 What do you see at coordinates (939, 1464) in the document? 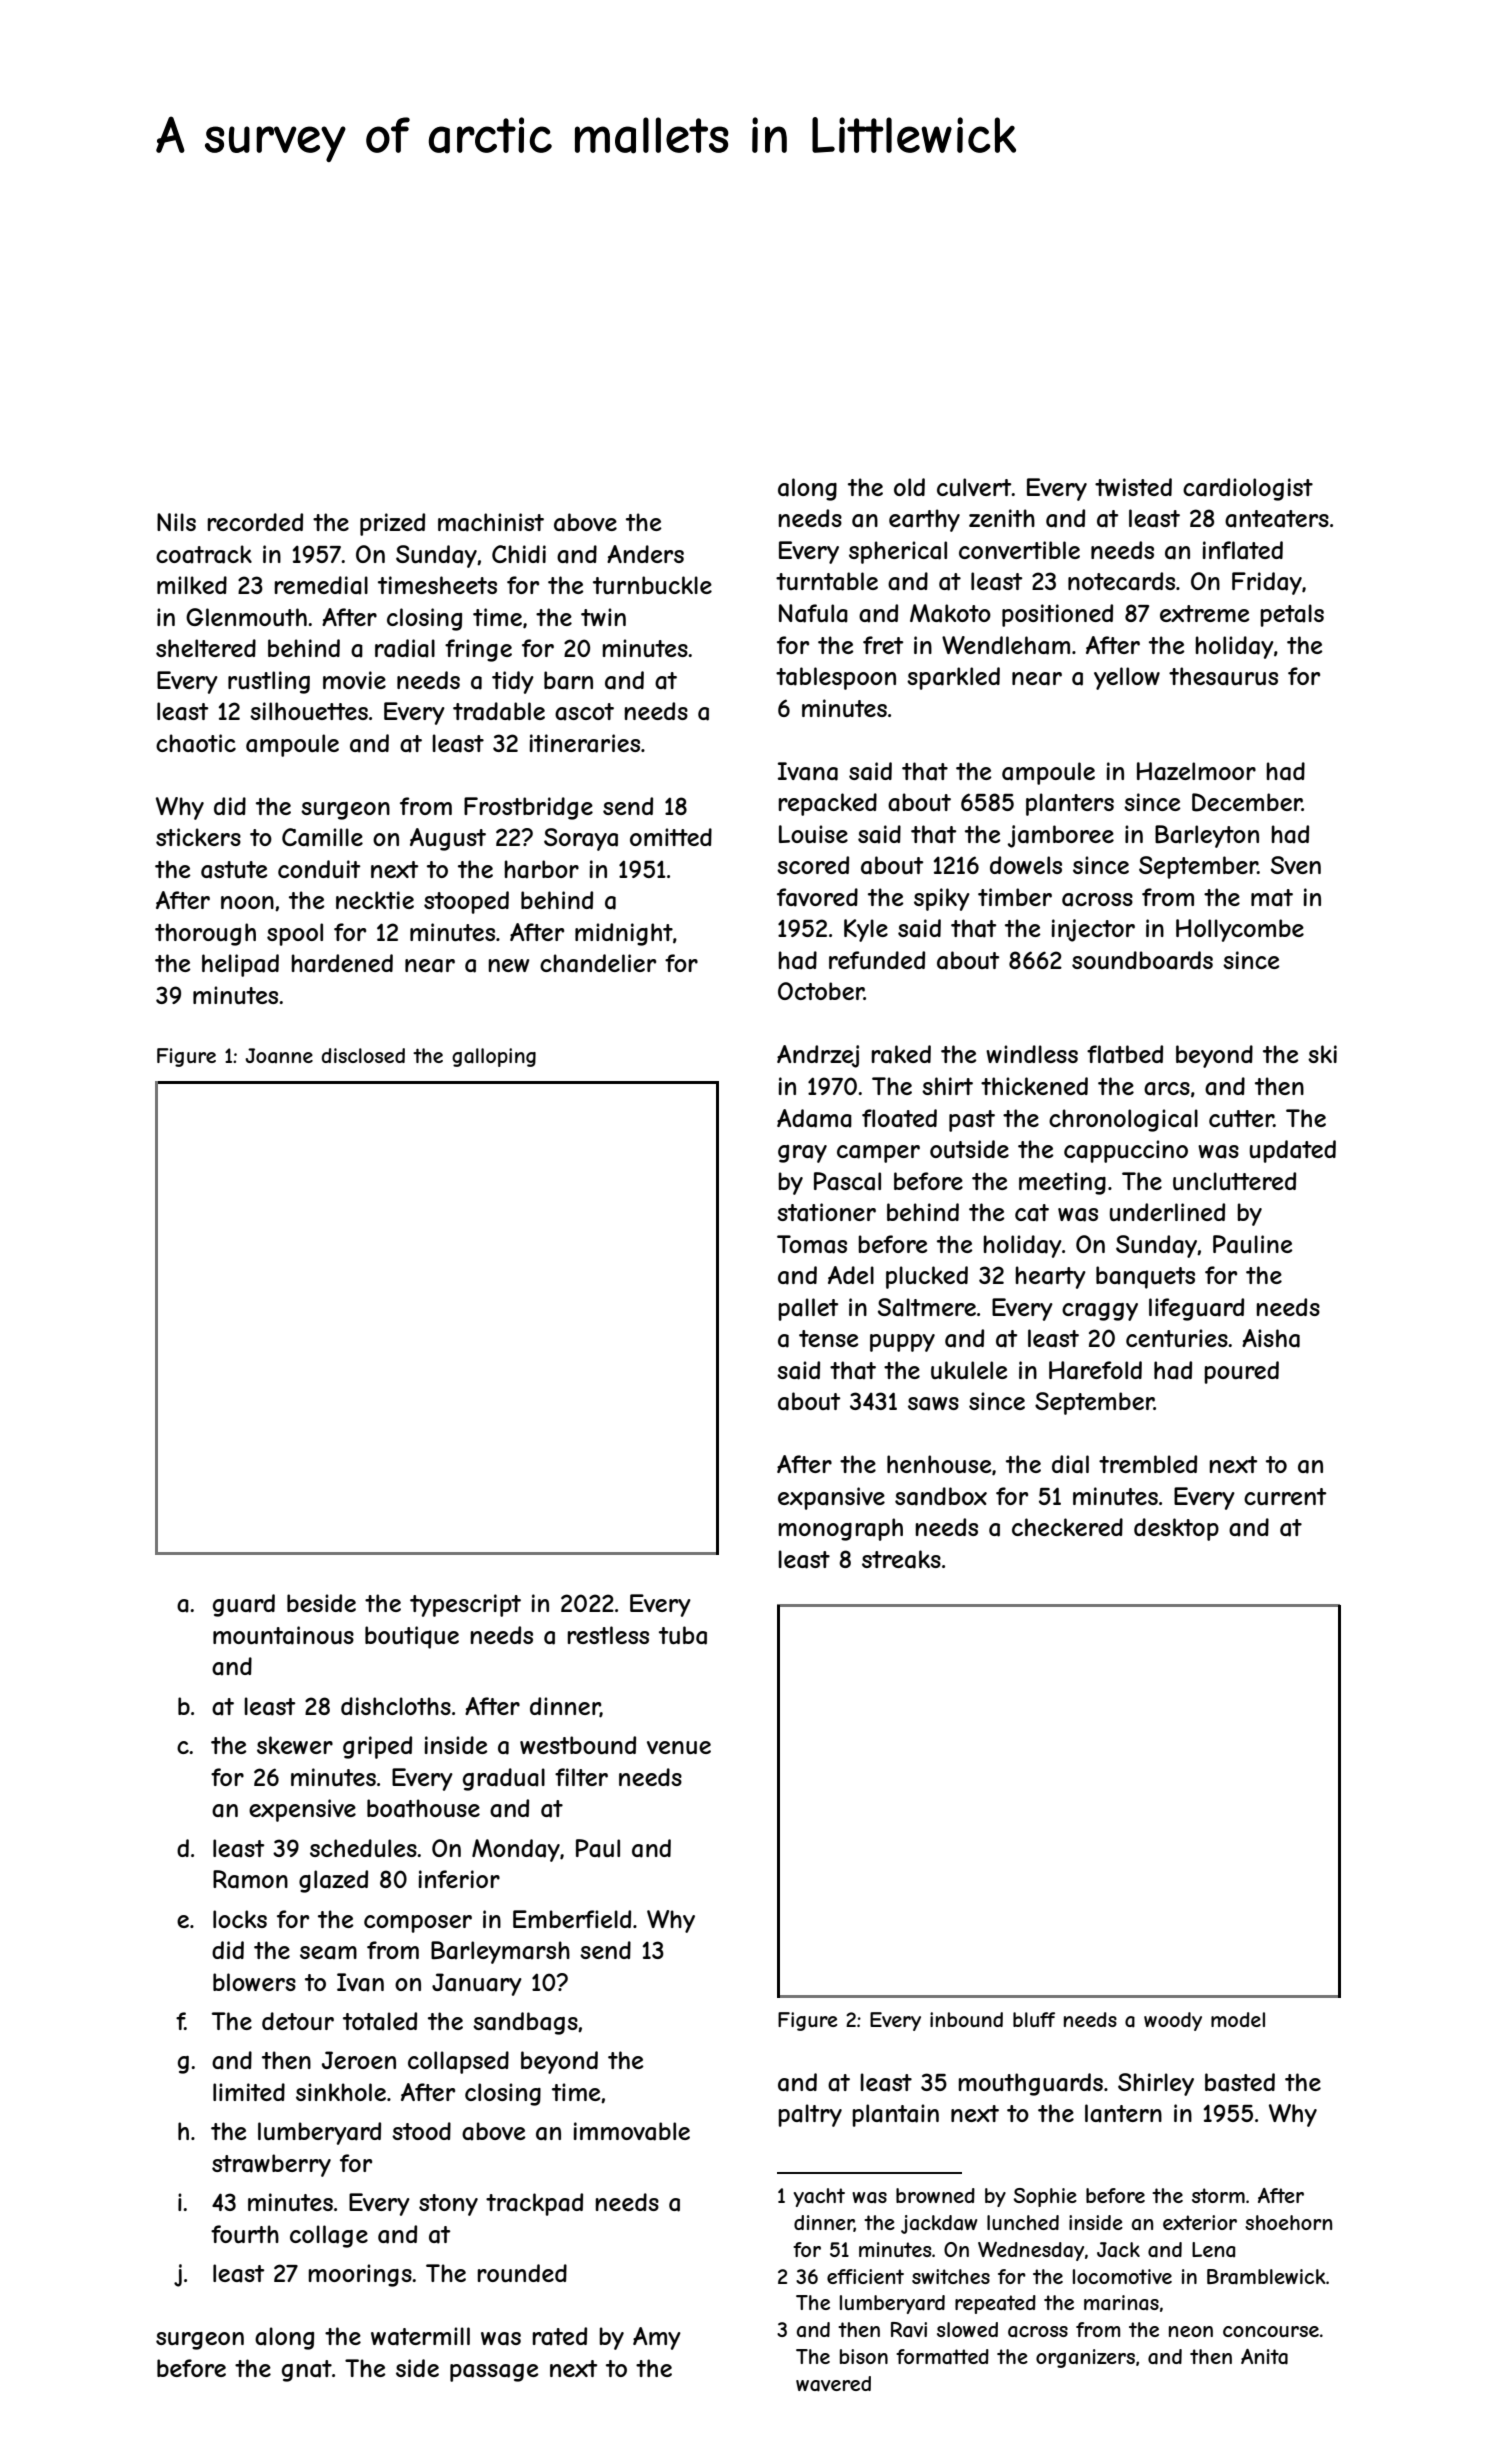
I see `henhouse` at bounding box center [939, 1464].
